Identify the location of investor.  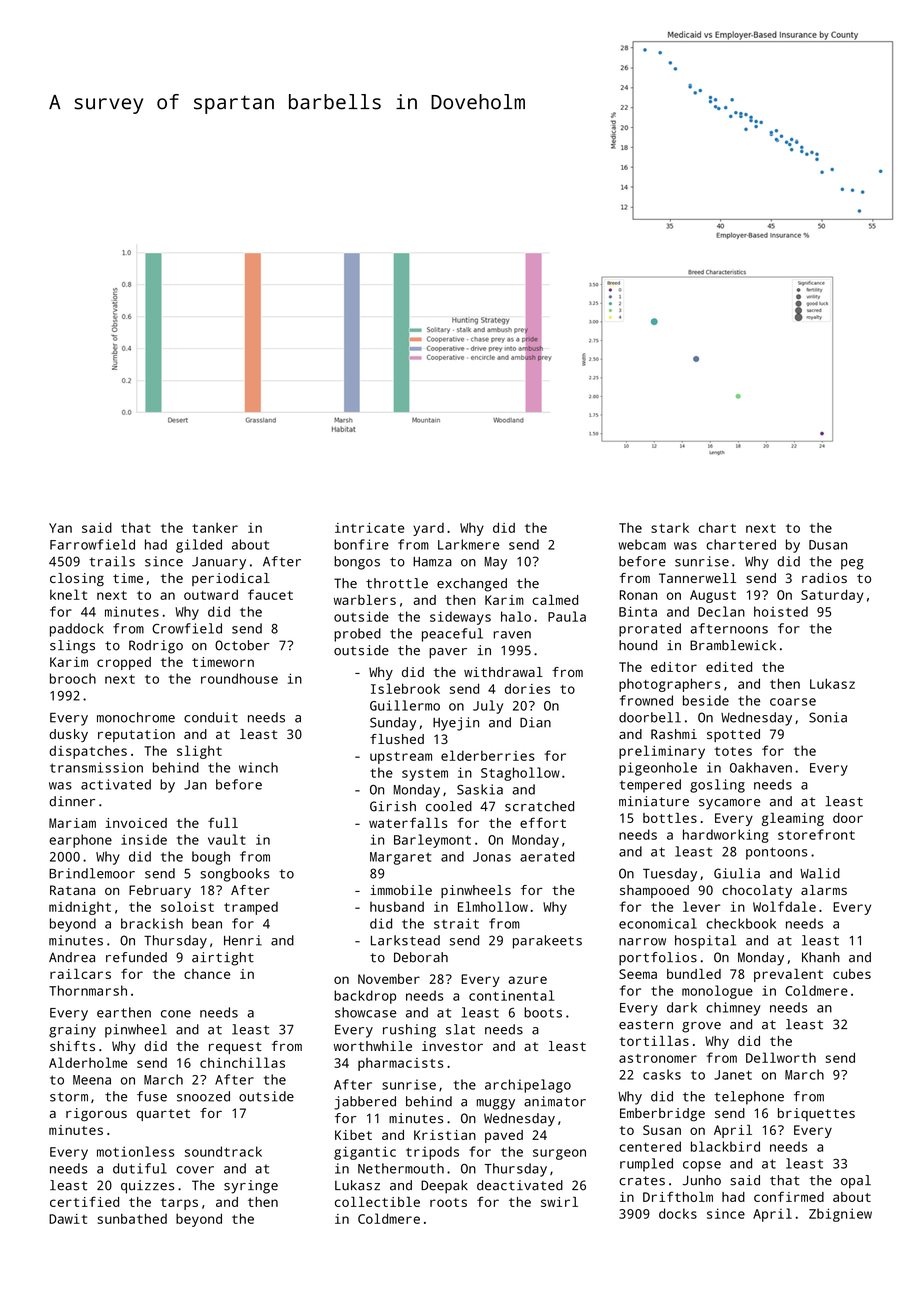
(452, 1046).
